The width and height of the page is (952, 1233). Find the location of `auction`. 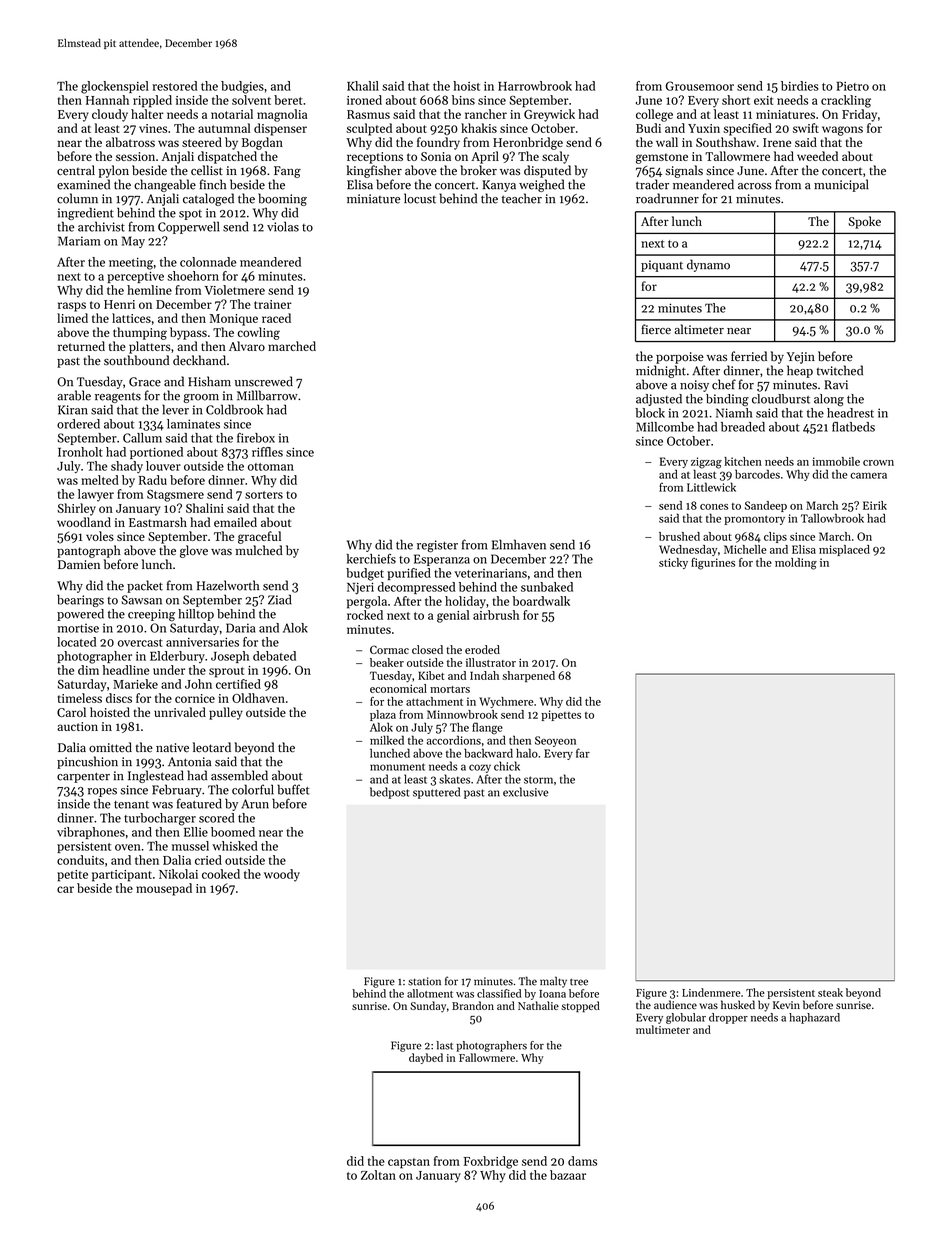

auction is located at coordinates (77, 726).
